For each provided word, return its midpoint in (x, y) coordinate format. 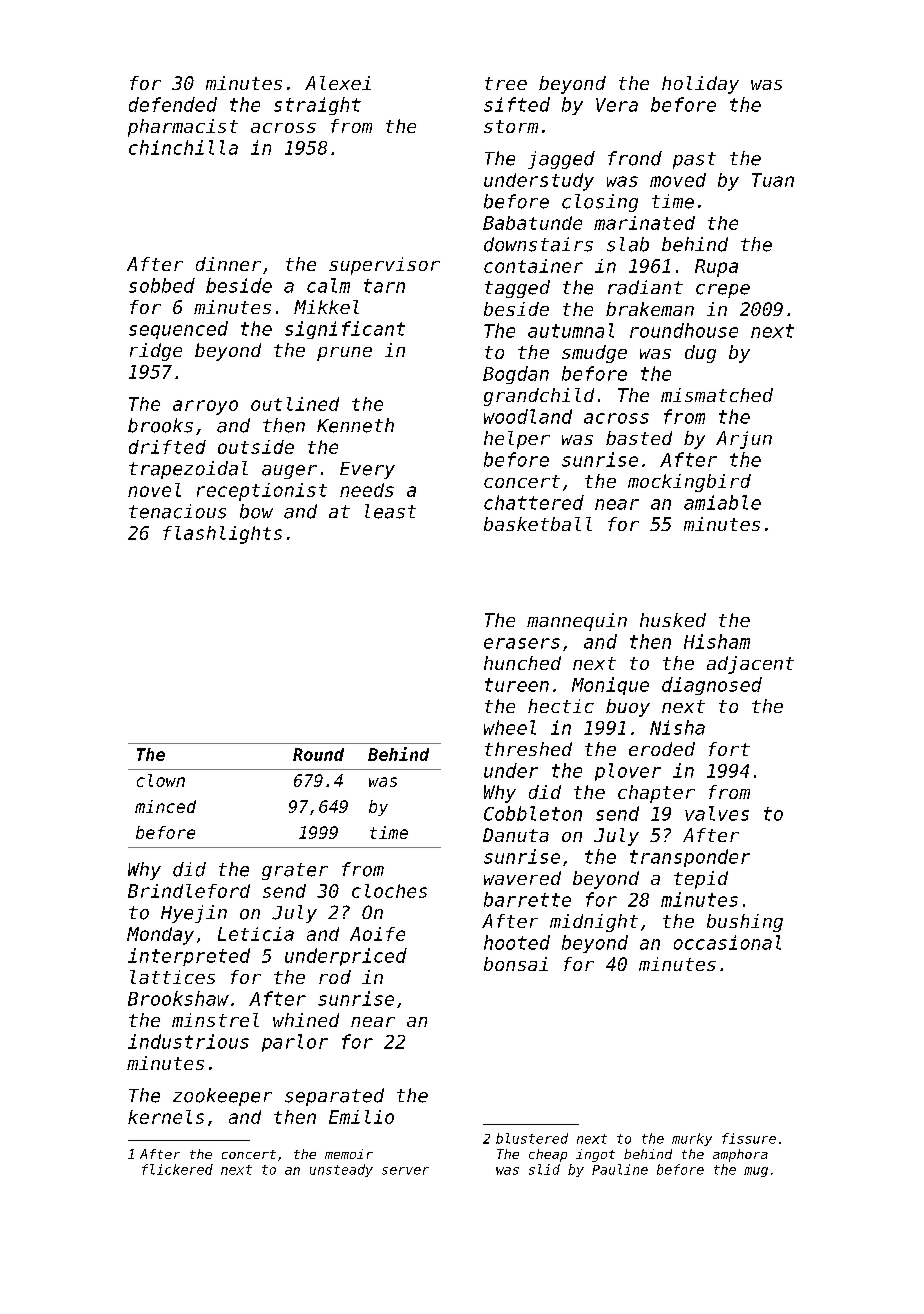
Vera (617, 105)
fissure (749, 1138)
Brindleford (189, 891)
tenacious (177, 511)
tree (506, 83)
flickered (177, 1169)
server (405, 1171)
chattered (534, 502)
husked (673, 620)
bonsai (516, 964)
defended (173, 104)
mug (756, 1172)
